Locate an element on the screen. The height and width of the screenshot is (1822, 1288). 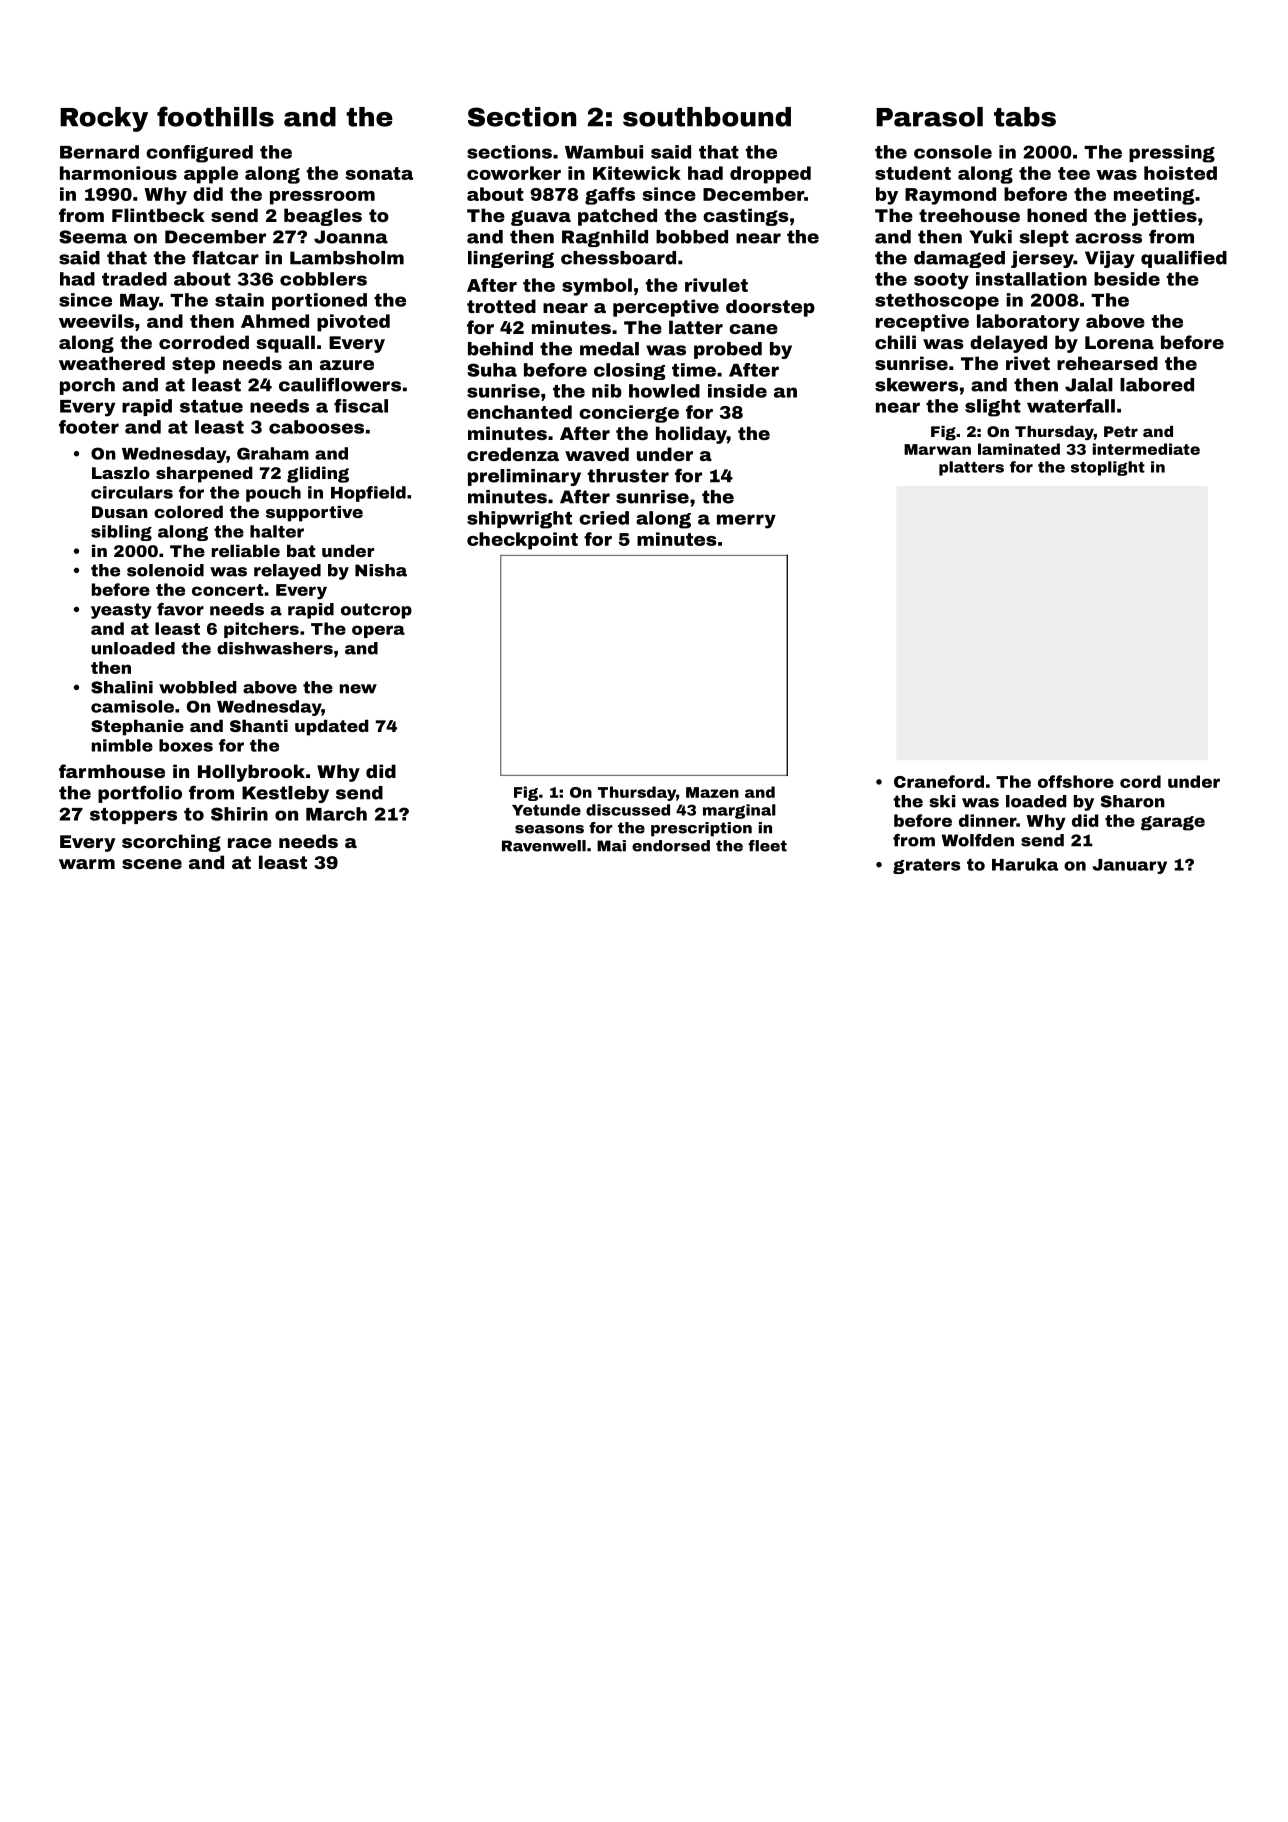
foothills is located at coordinates (215, 116).
